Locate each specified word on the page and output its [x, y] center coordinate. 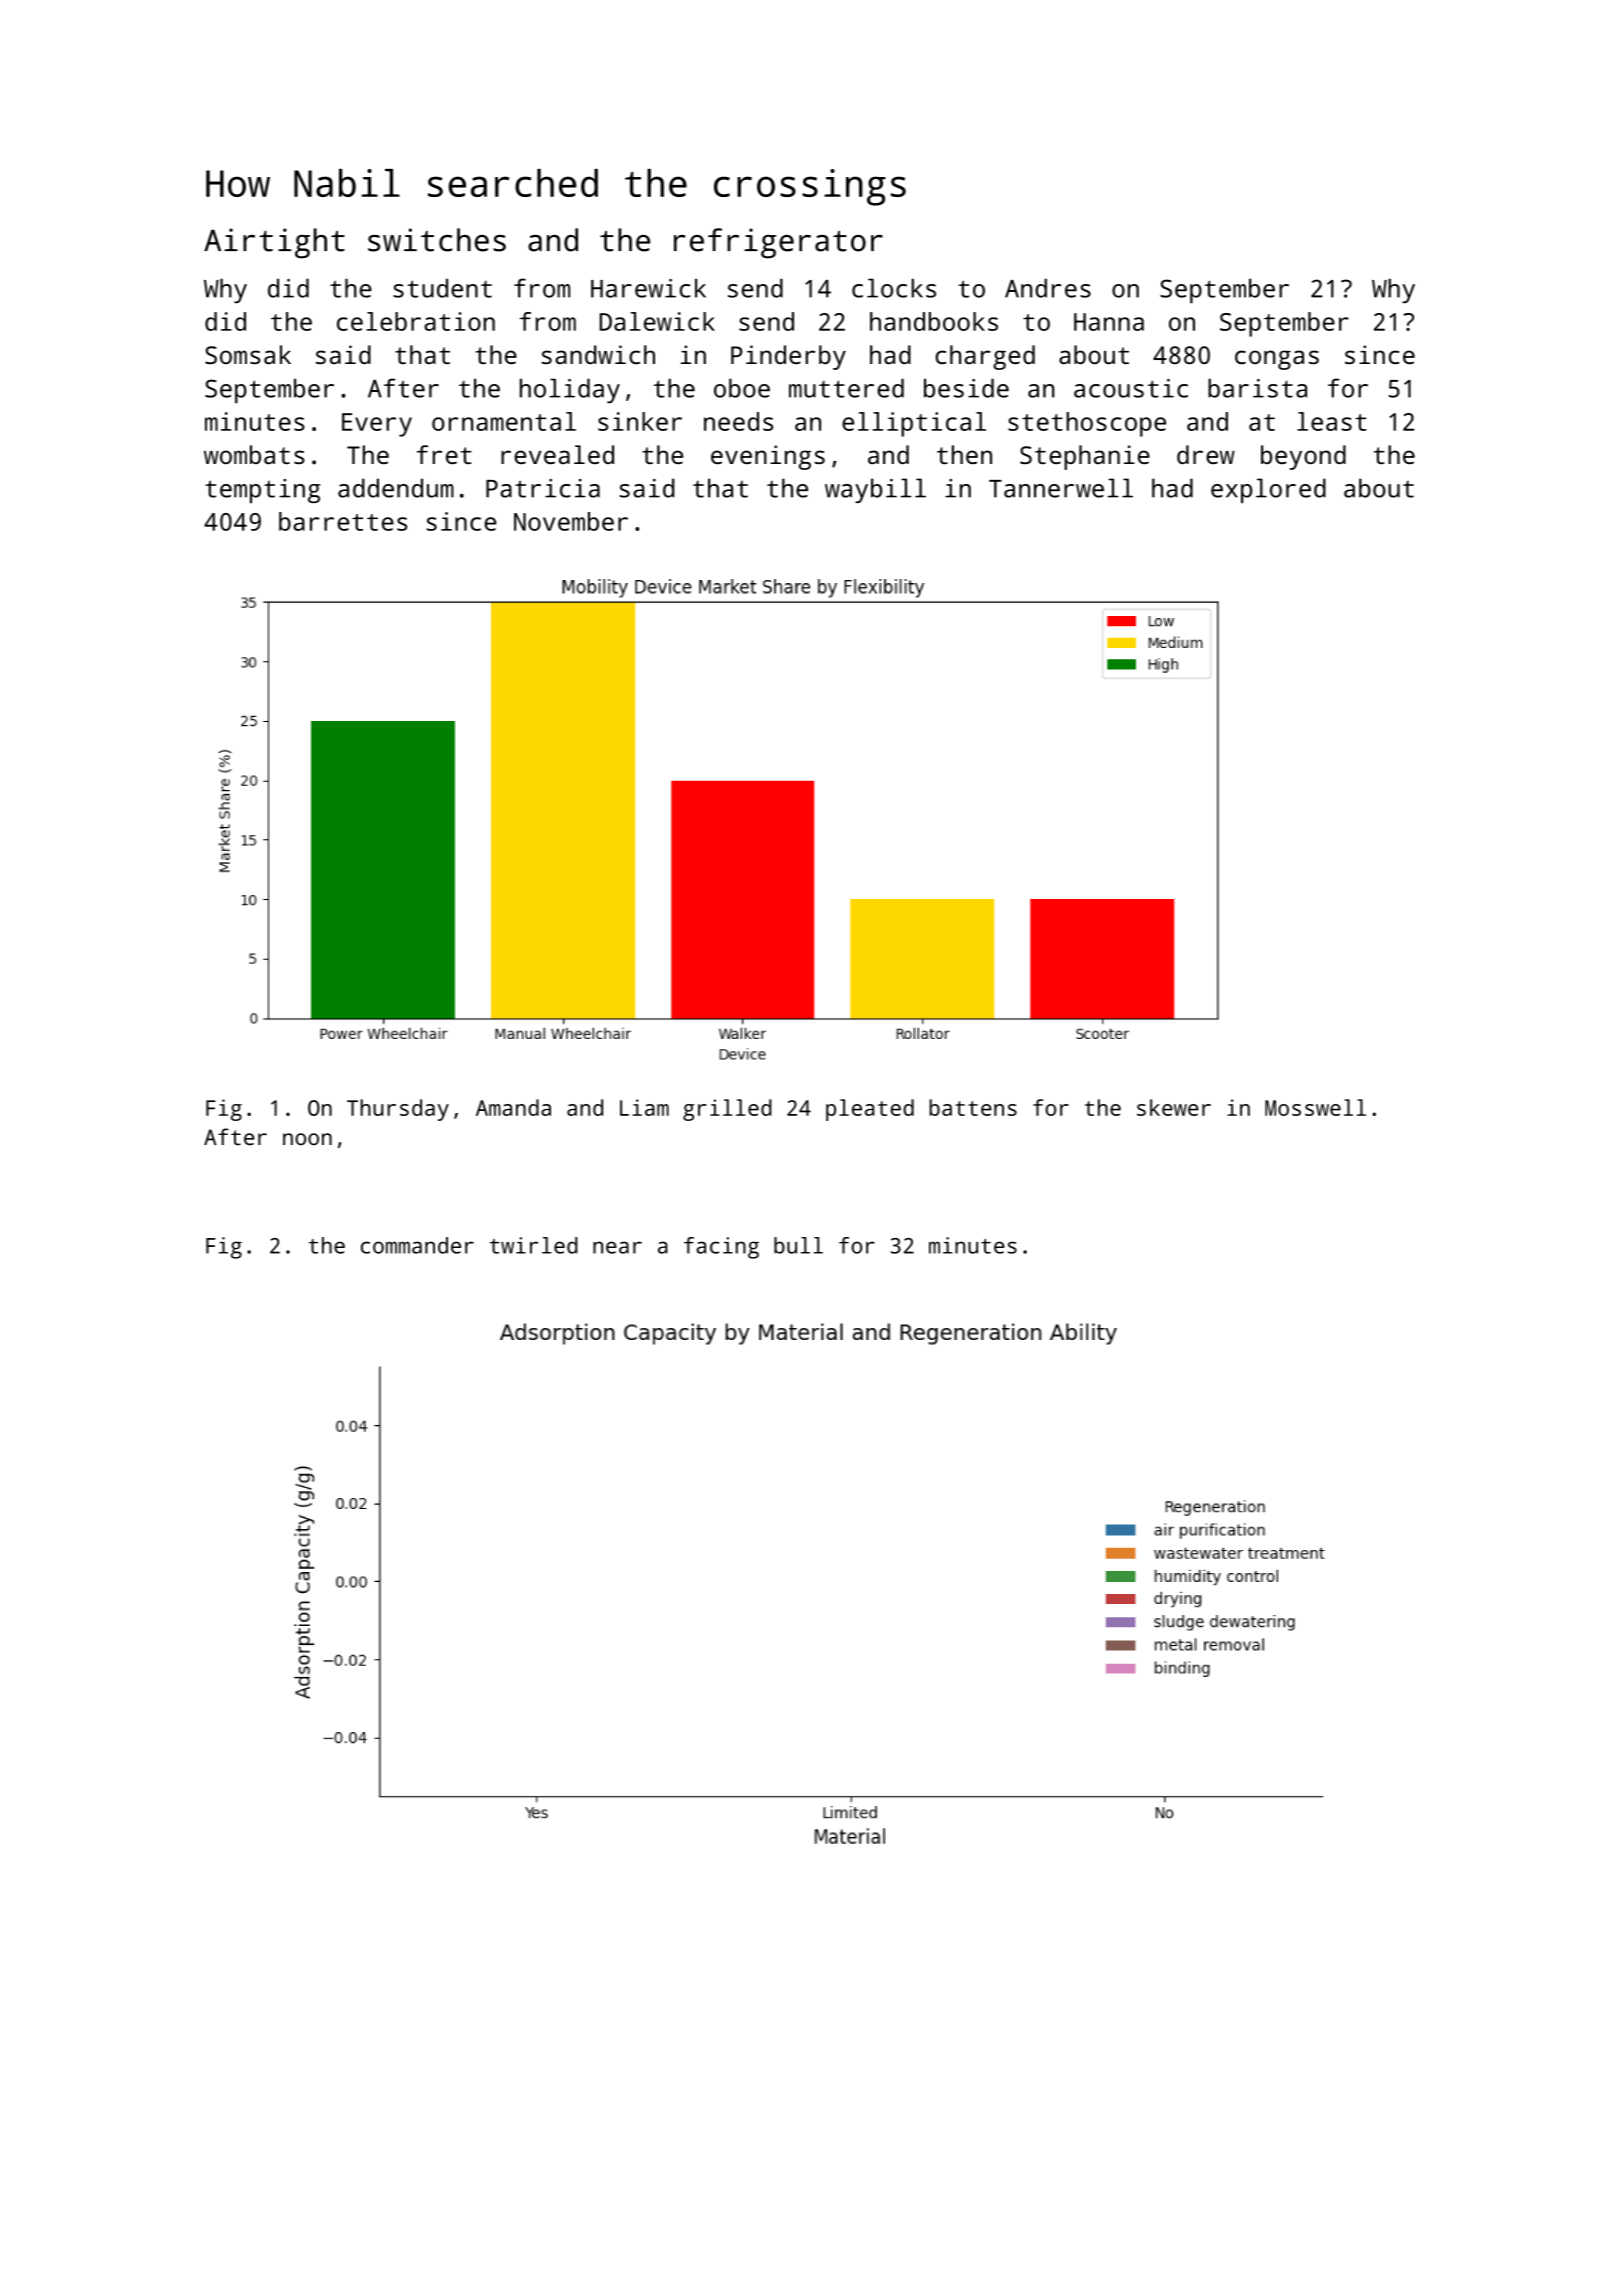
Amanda [513, 1107]
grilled [727, 1110]
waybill [875, 490]
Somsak [248, 354]
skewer [1174, 1107]
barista [1257, 388]
